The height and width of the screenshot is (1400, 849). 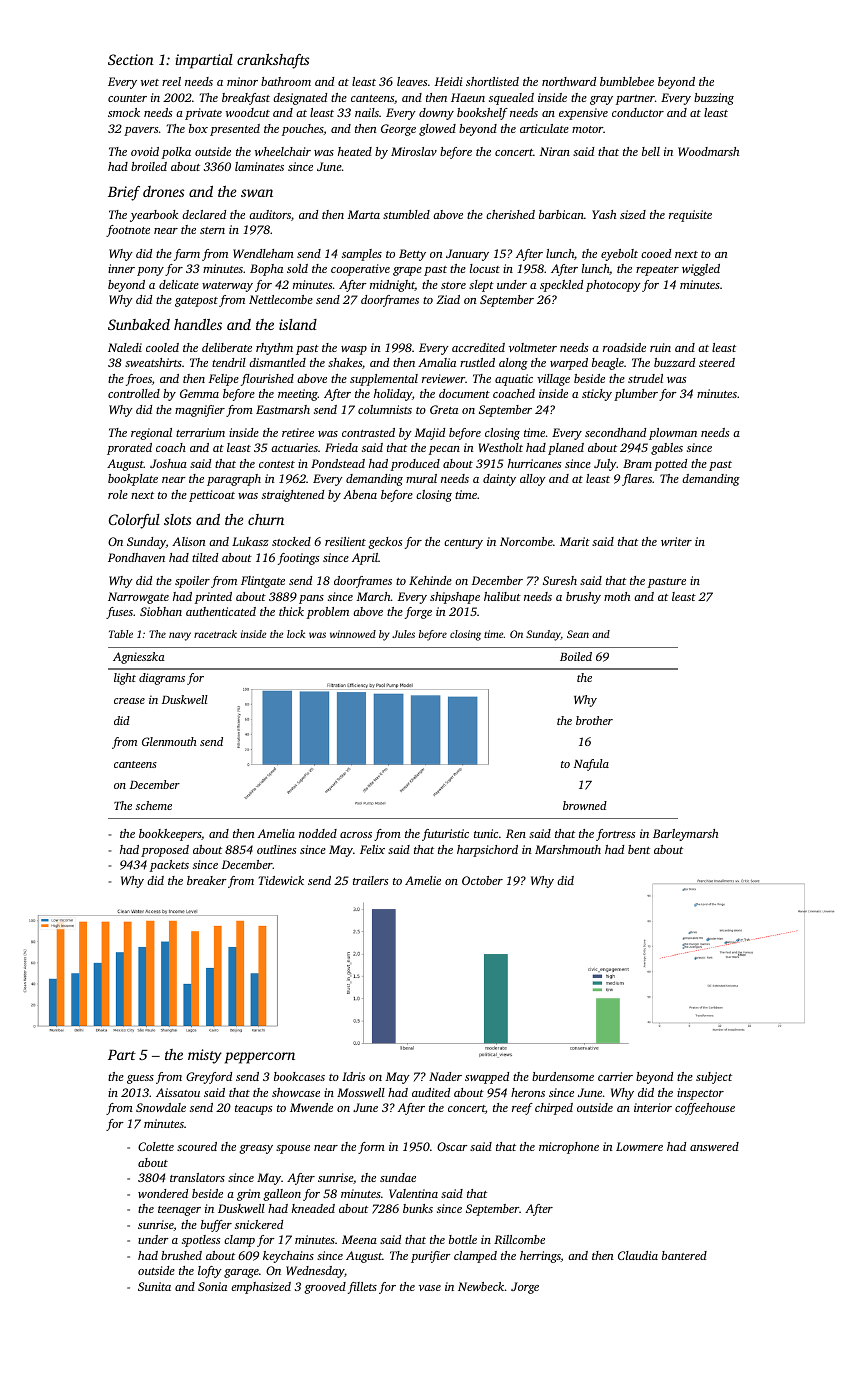 What do you see at coordinates (328, 613) in the screenshot?
I see `problem` at bounding box center [328, 613].
